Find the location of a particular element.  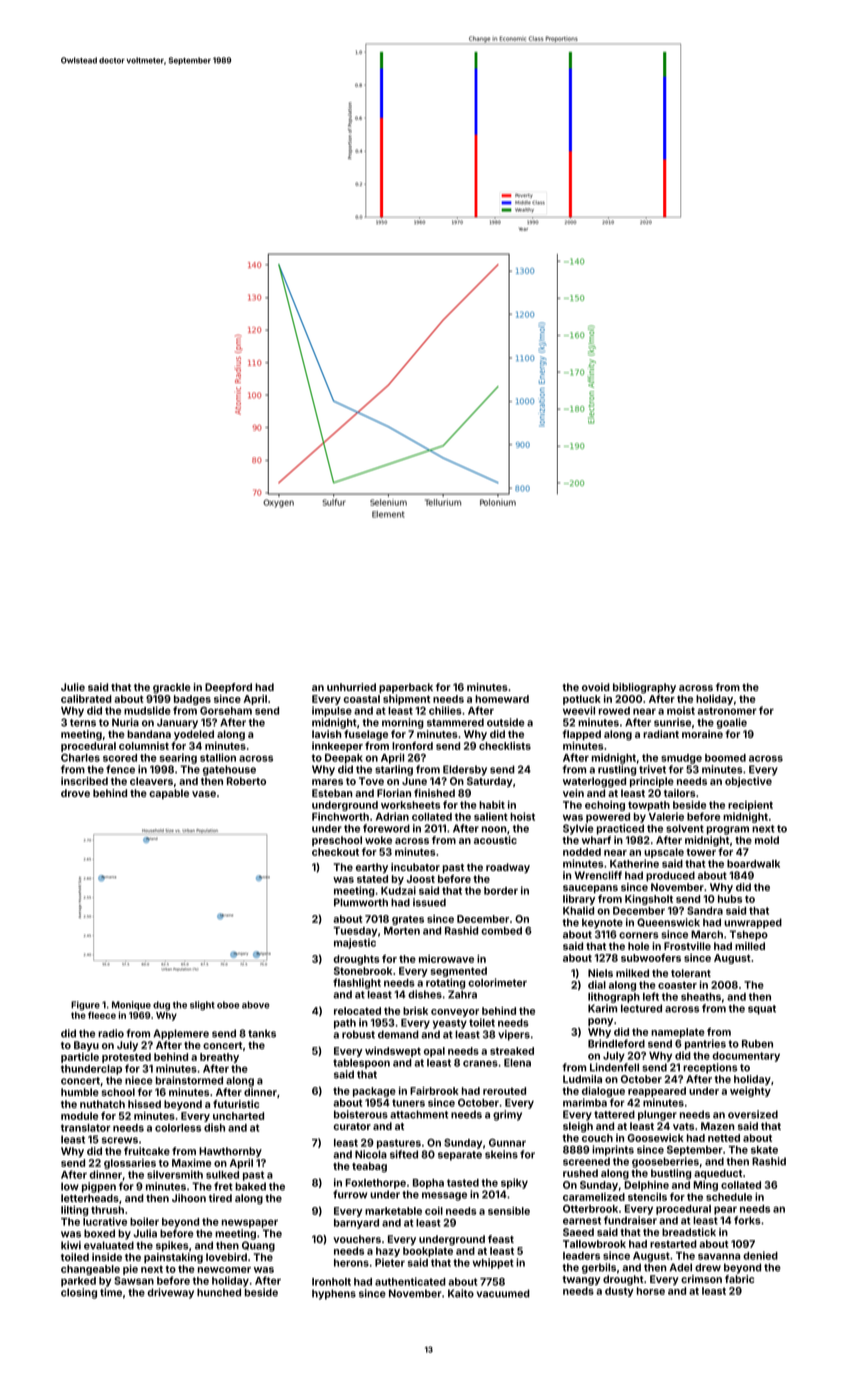

sleigh is located at coordinates (578, 1127).
